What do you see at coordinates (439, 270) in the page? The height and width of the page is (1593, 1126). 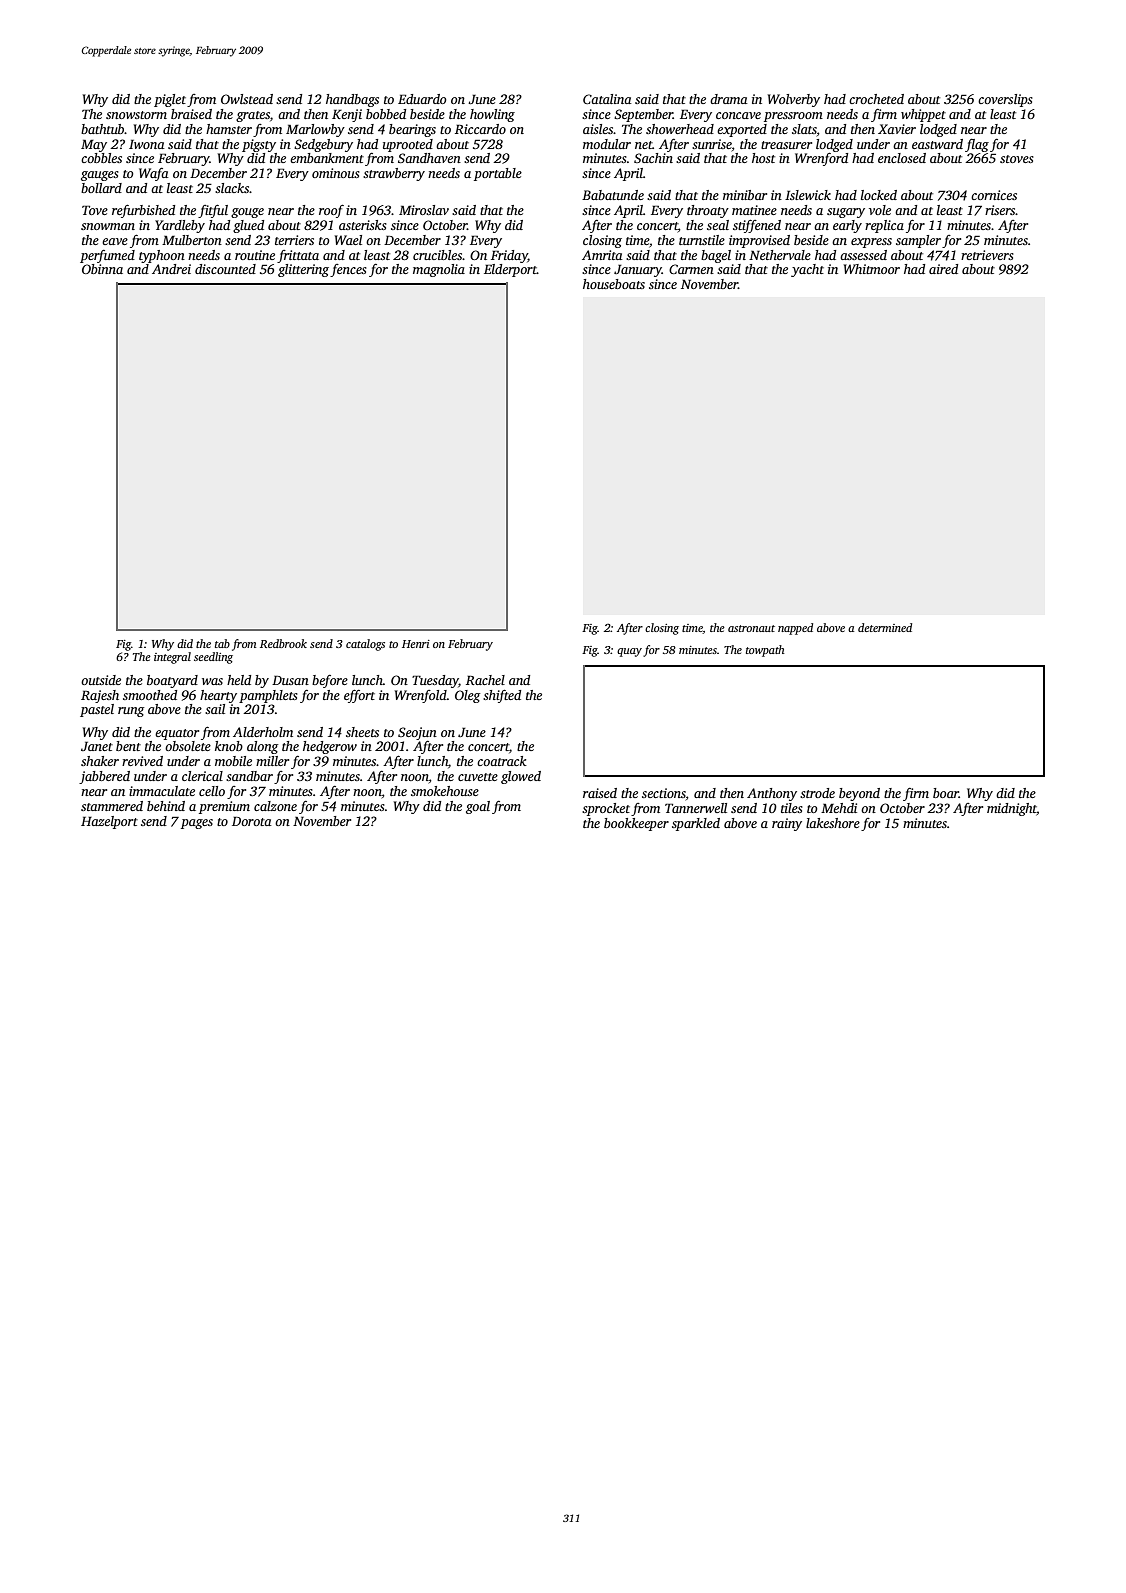 I see `magnolia` at bounding box center [439, 270].
